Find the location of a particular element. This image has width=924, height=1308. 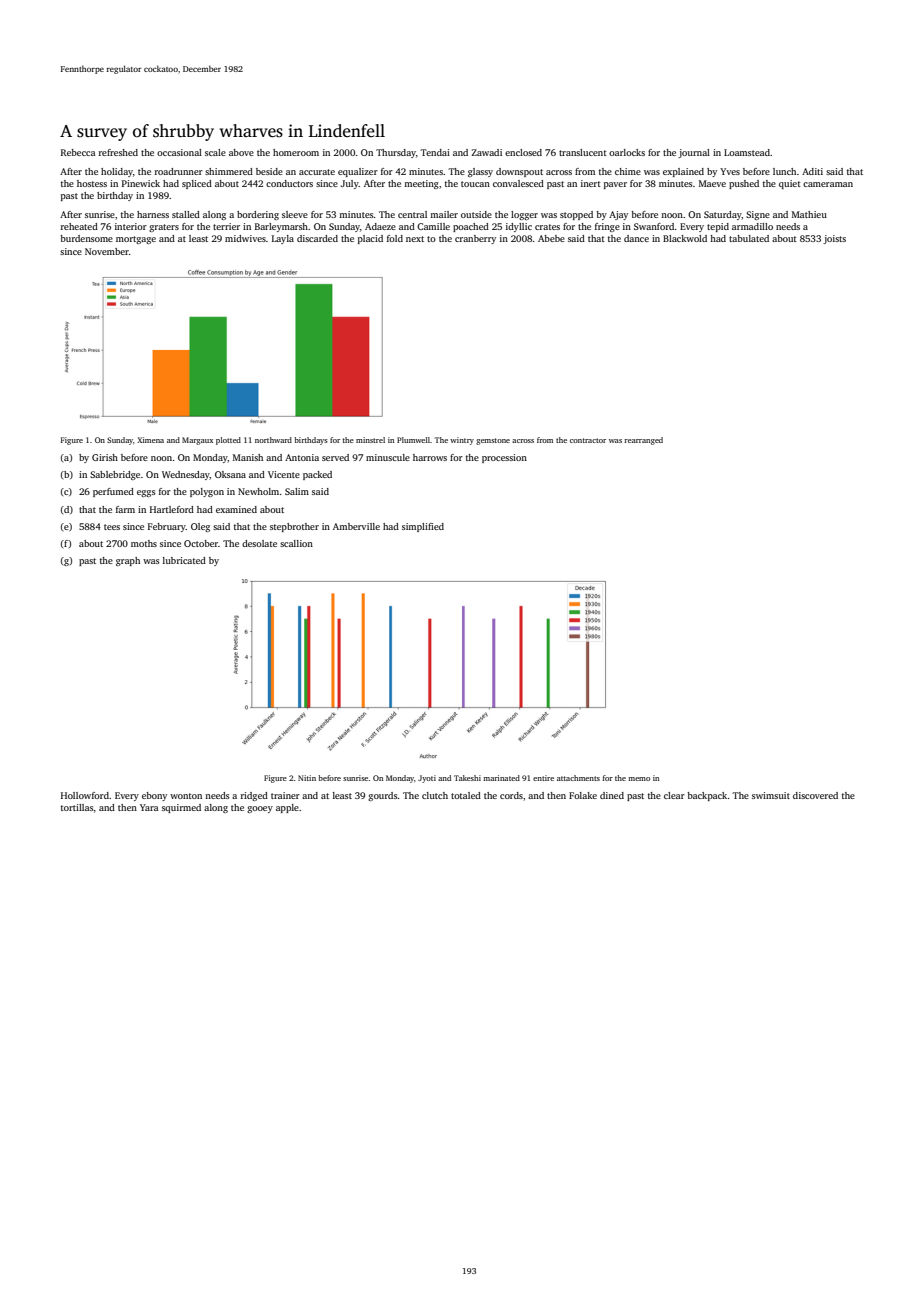

simplified is located at coordinates (423, 527).
